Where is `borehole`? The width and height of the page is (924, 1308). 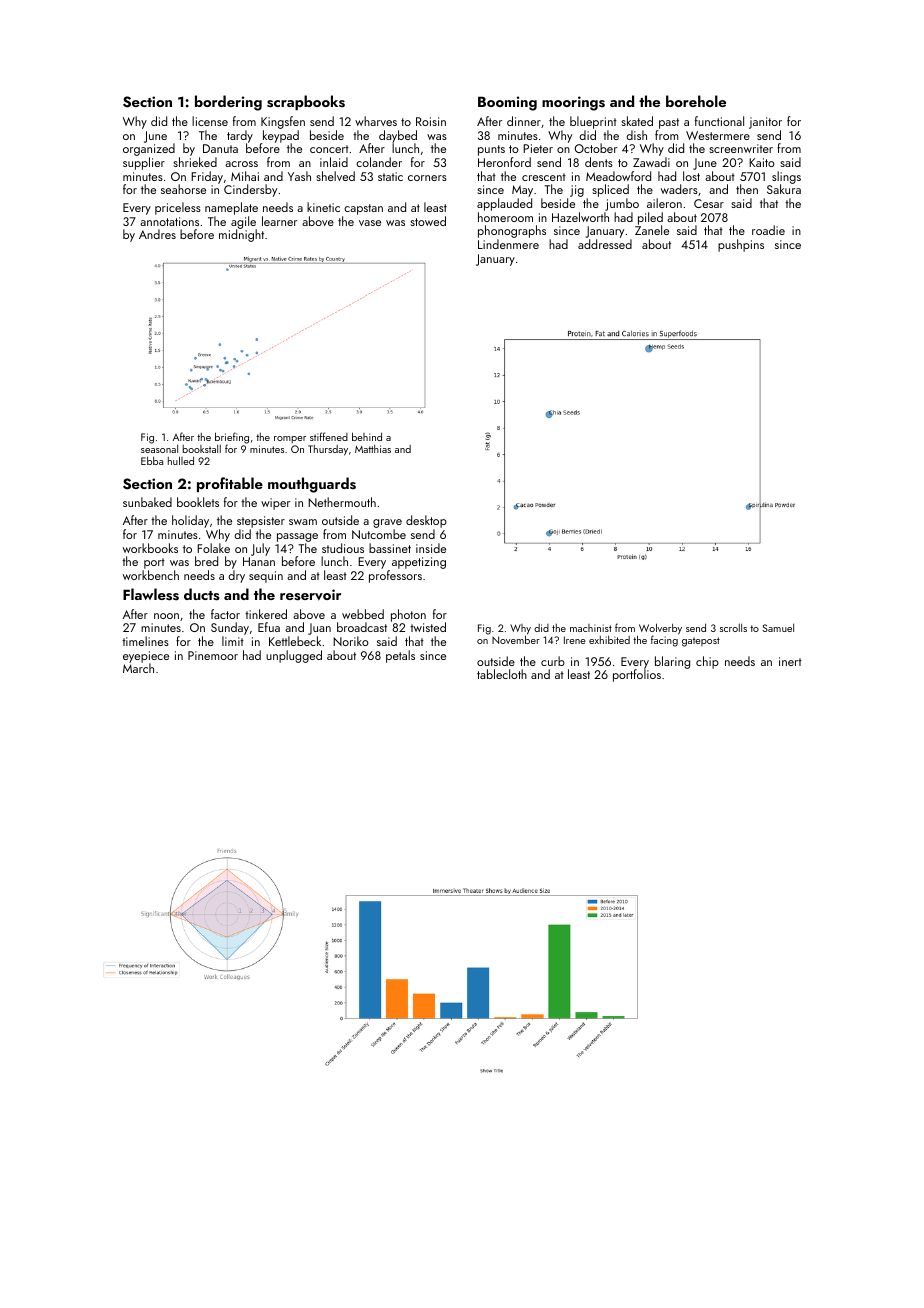
borehole is located at coordinates (696, 101).
